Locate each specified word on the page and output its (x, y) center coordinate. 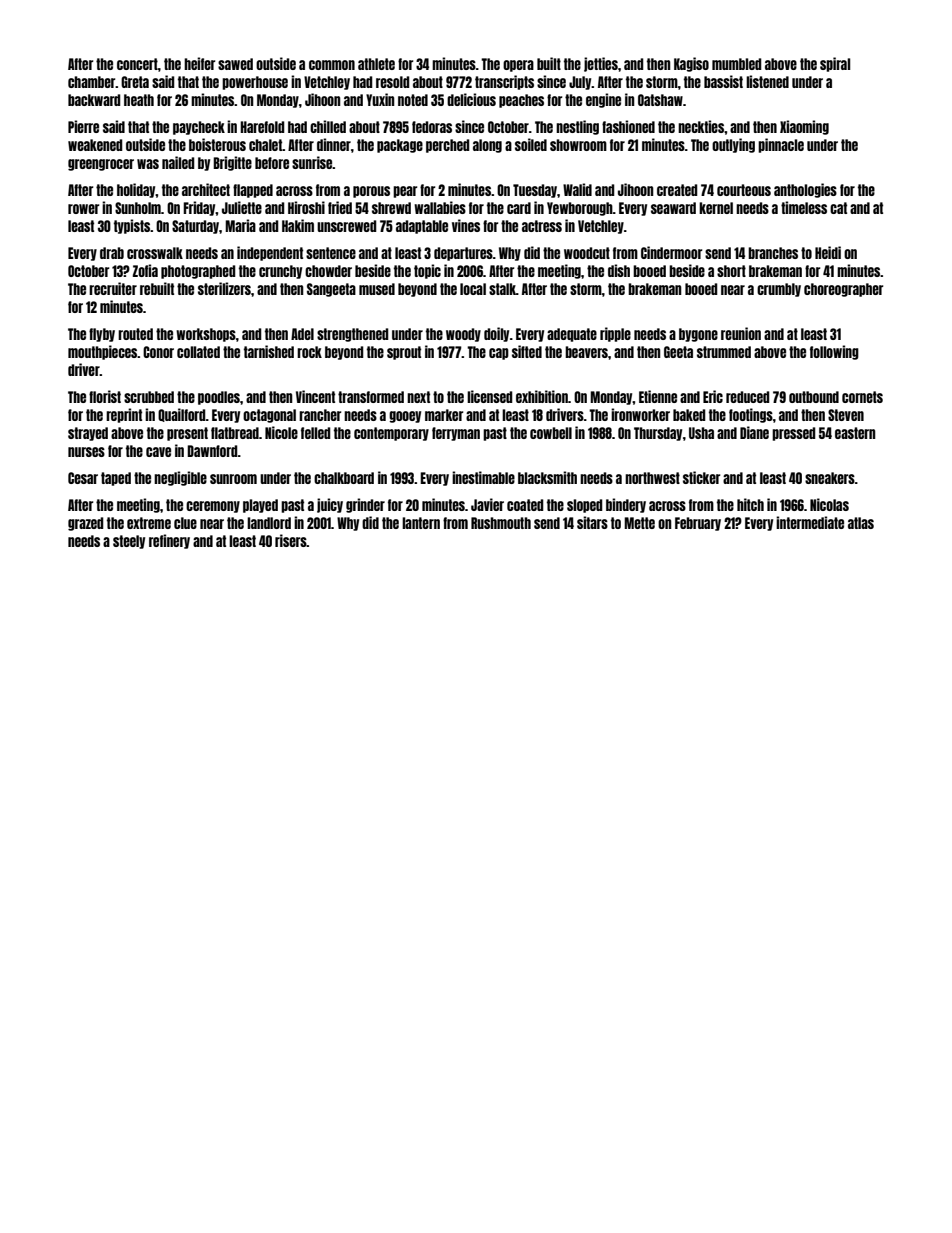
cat (838, 208)
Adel (302, 334)
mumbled (736, 64)
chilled (328, 126)
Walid (577, 189)
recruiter (113, 288)
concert (137, 64)
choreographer (843, 290)
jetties (601, 64)
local (473, 289)
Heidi (828, 252)
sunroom (233, 479)
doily (496, 334)
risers (291, 540)
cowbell (551, 433)
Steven (846, 415)
